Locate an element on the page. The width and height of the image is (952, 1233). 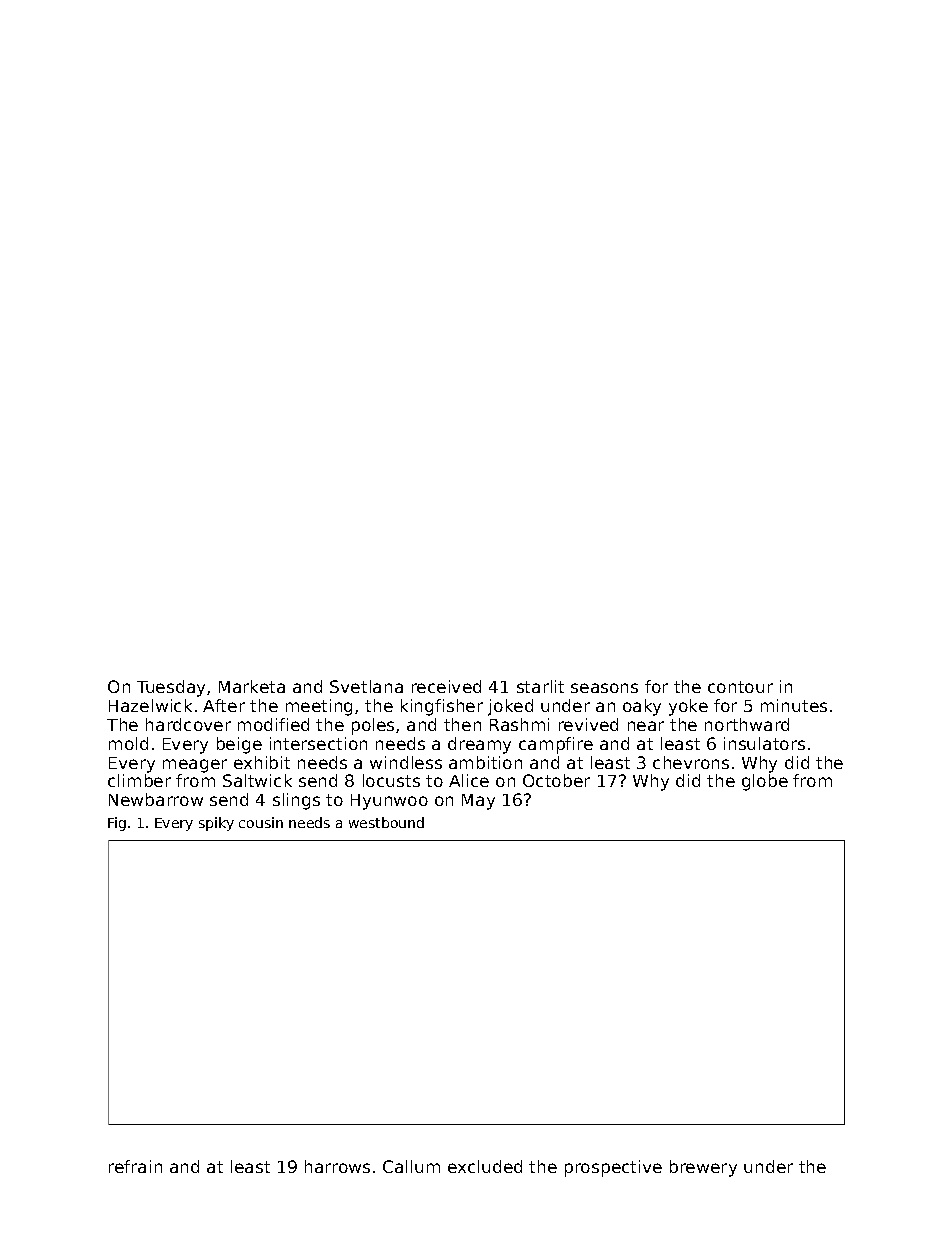
near is located at coordinates (646, 726).
